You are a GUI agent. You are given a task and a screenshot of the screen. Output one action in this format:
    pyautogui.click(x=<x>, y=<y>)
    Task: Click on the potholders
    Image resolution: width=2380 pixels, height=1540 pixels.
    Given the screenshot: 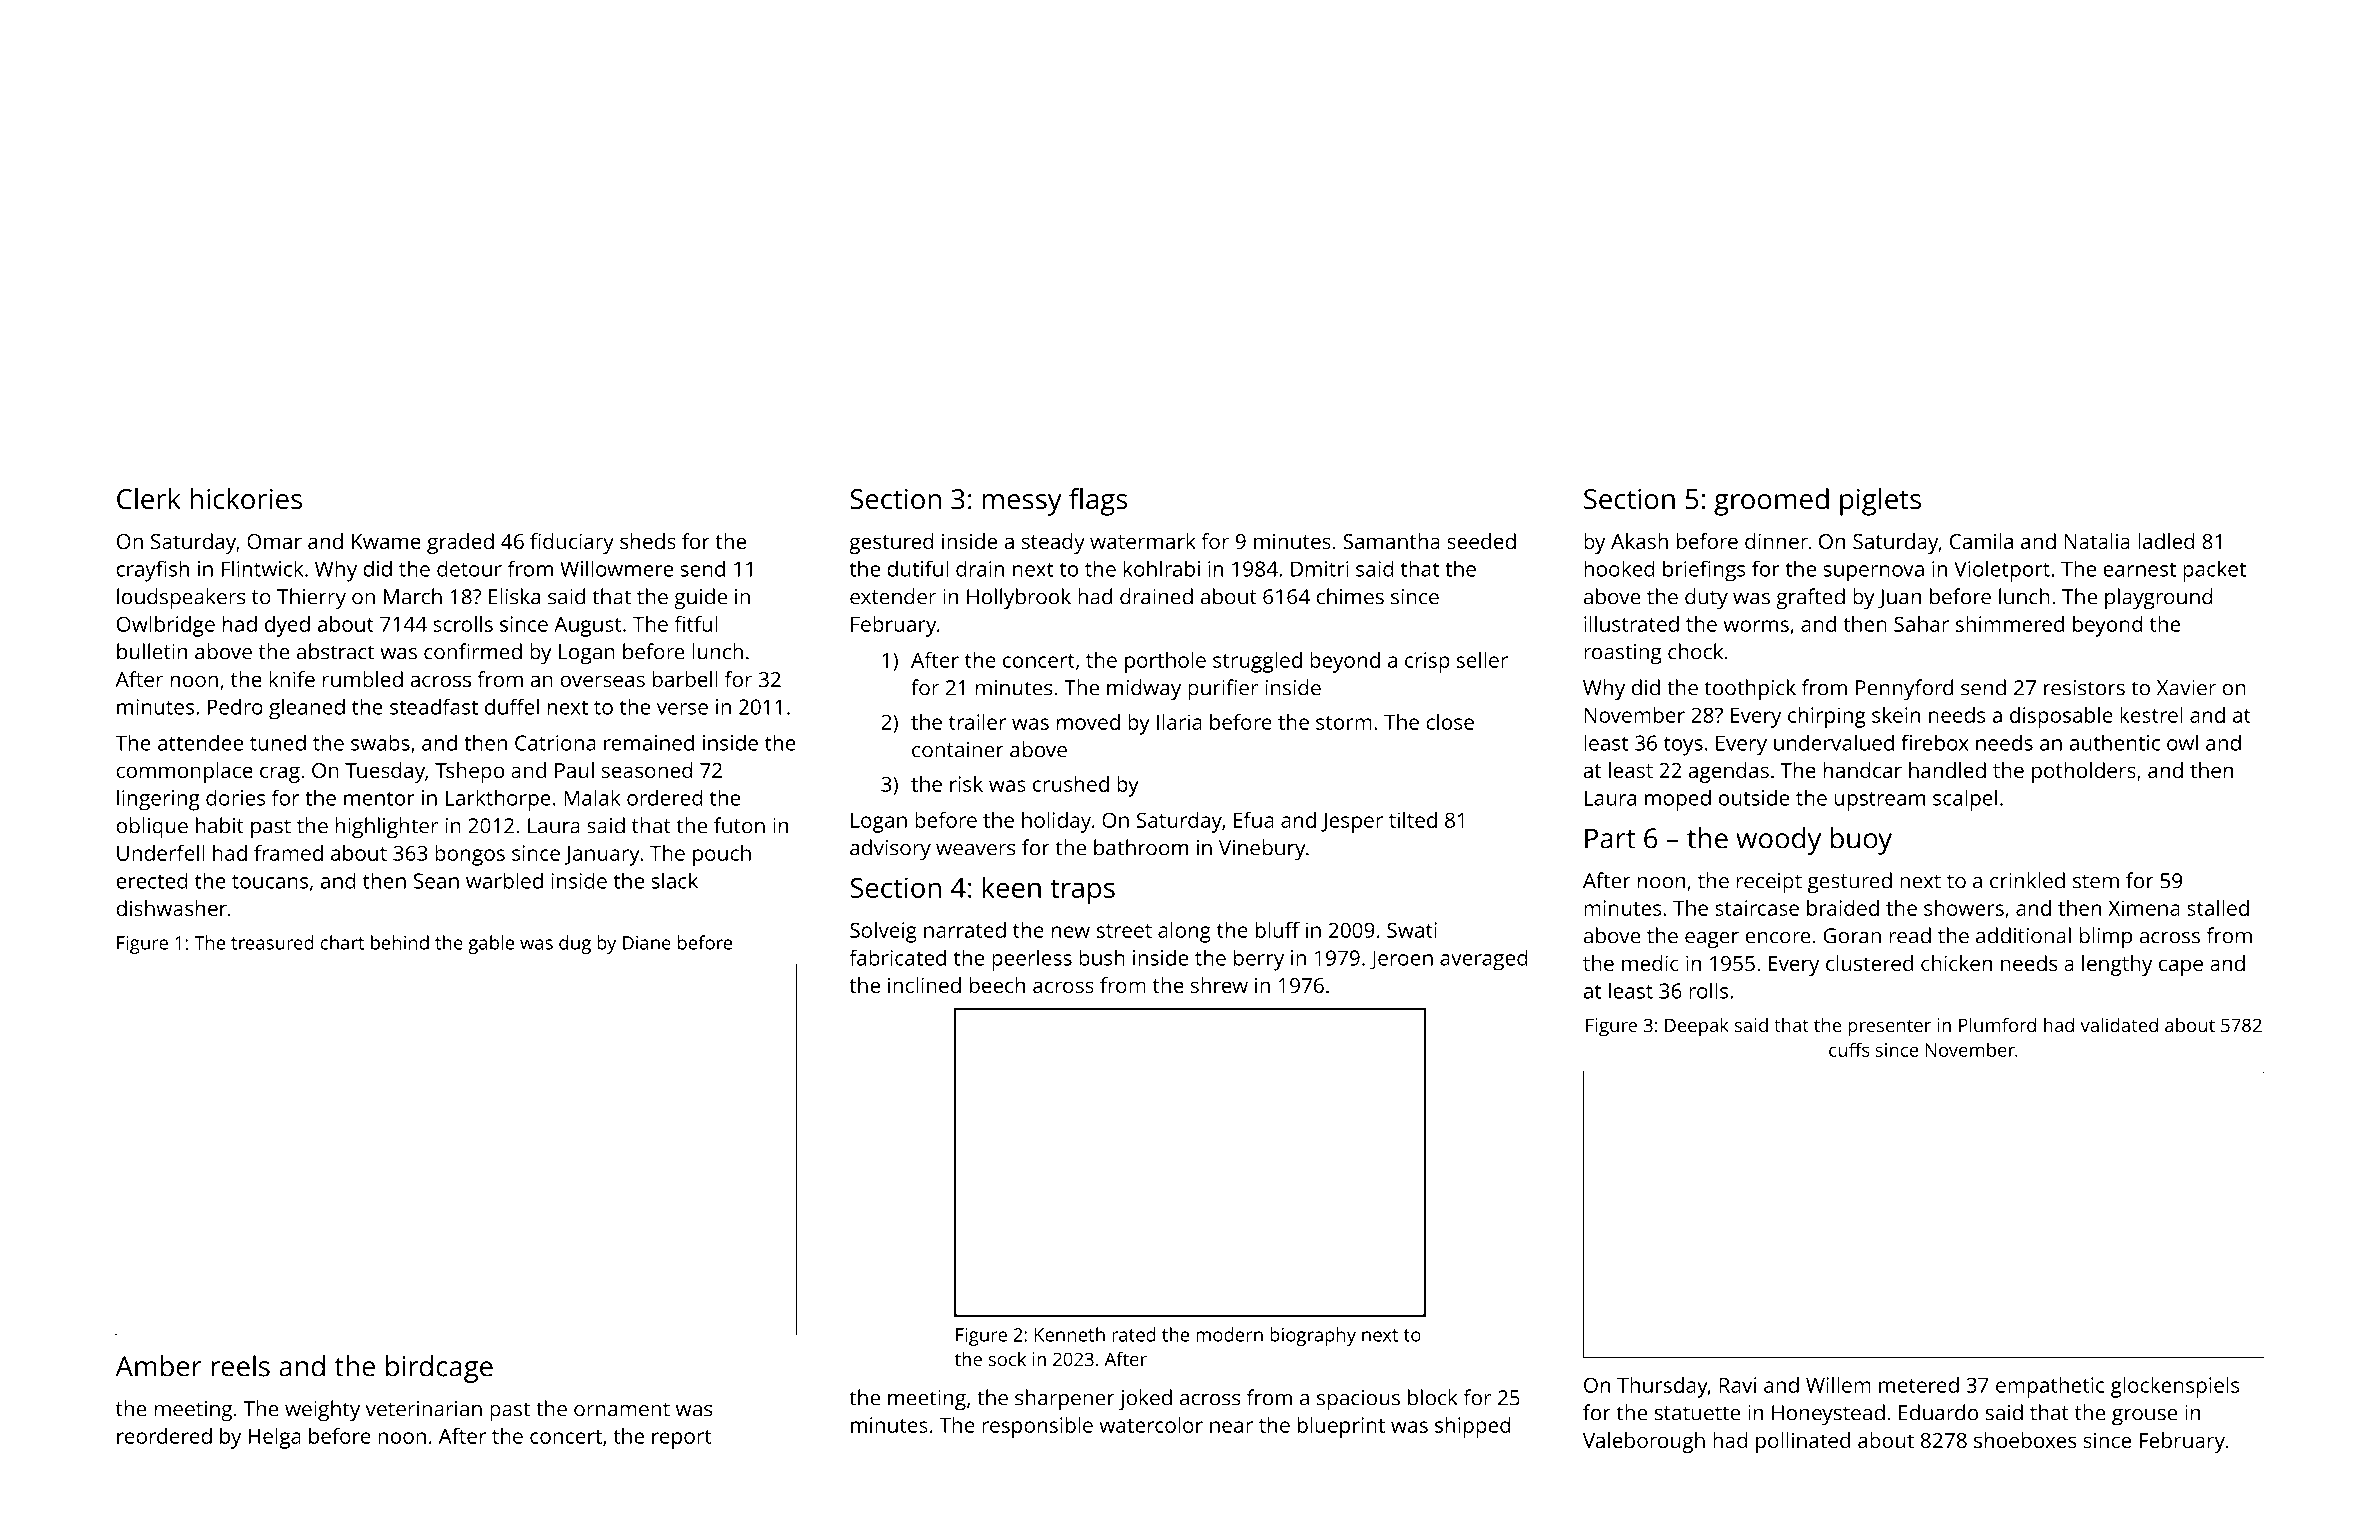 What is the action you would take?
    pyautogui.click(x=2084, y=772)
